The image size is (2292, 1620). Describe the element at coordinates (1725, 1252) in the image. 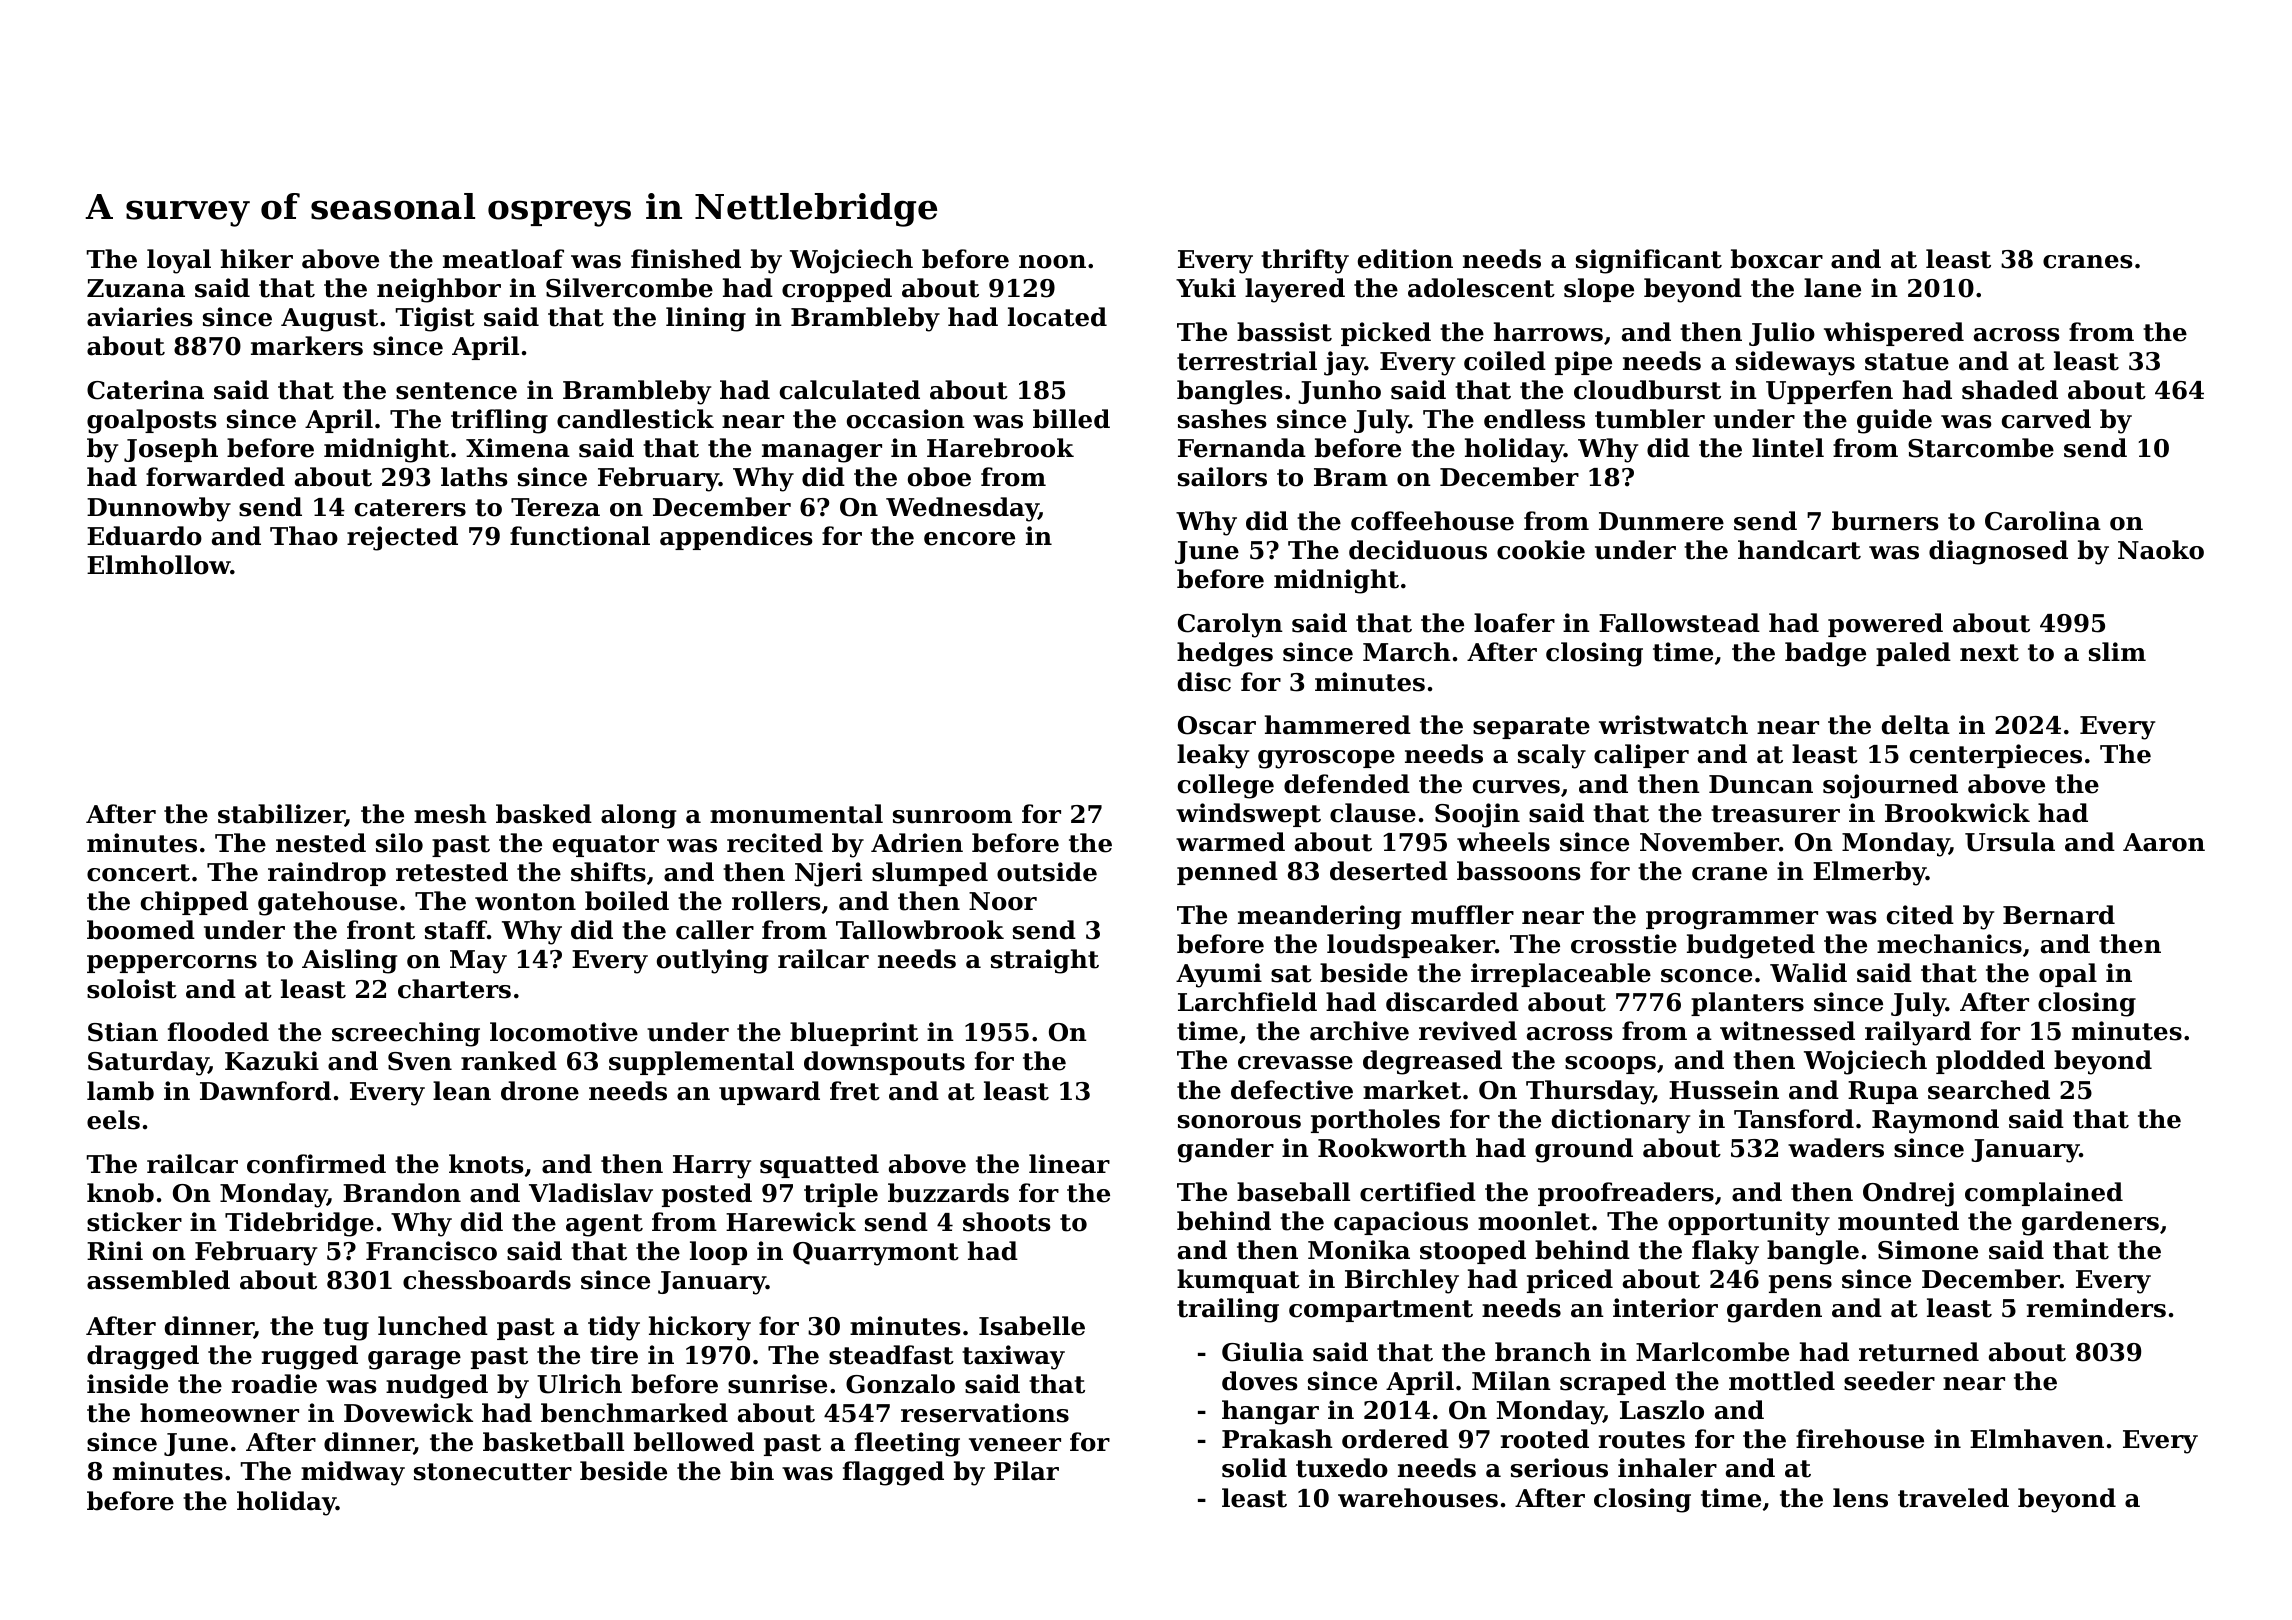

I see `flaky` at that location.
